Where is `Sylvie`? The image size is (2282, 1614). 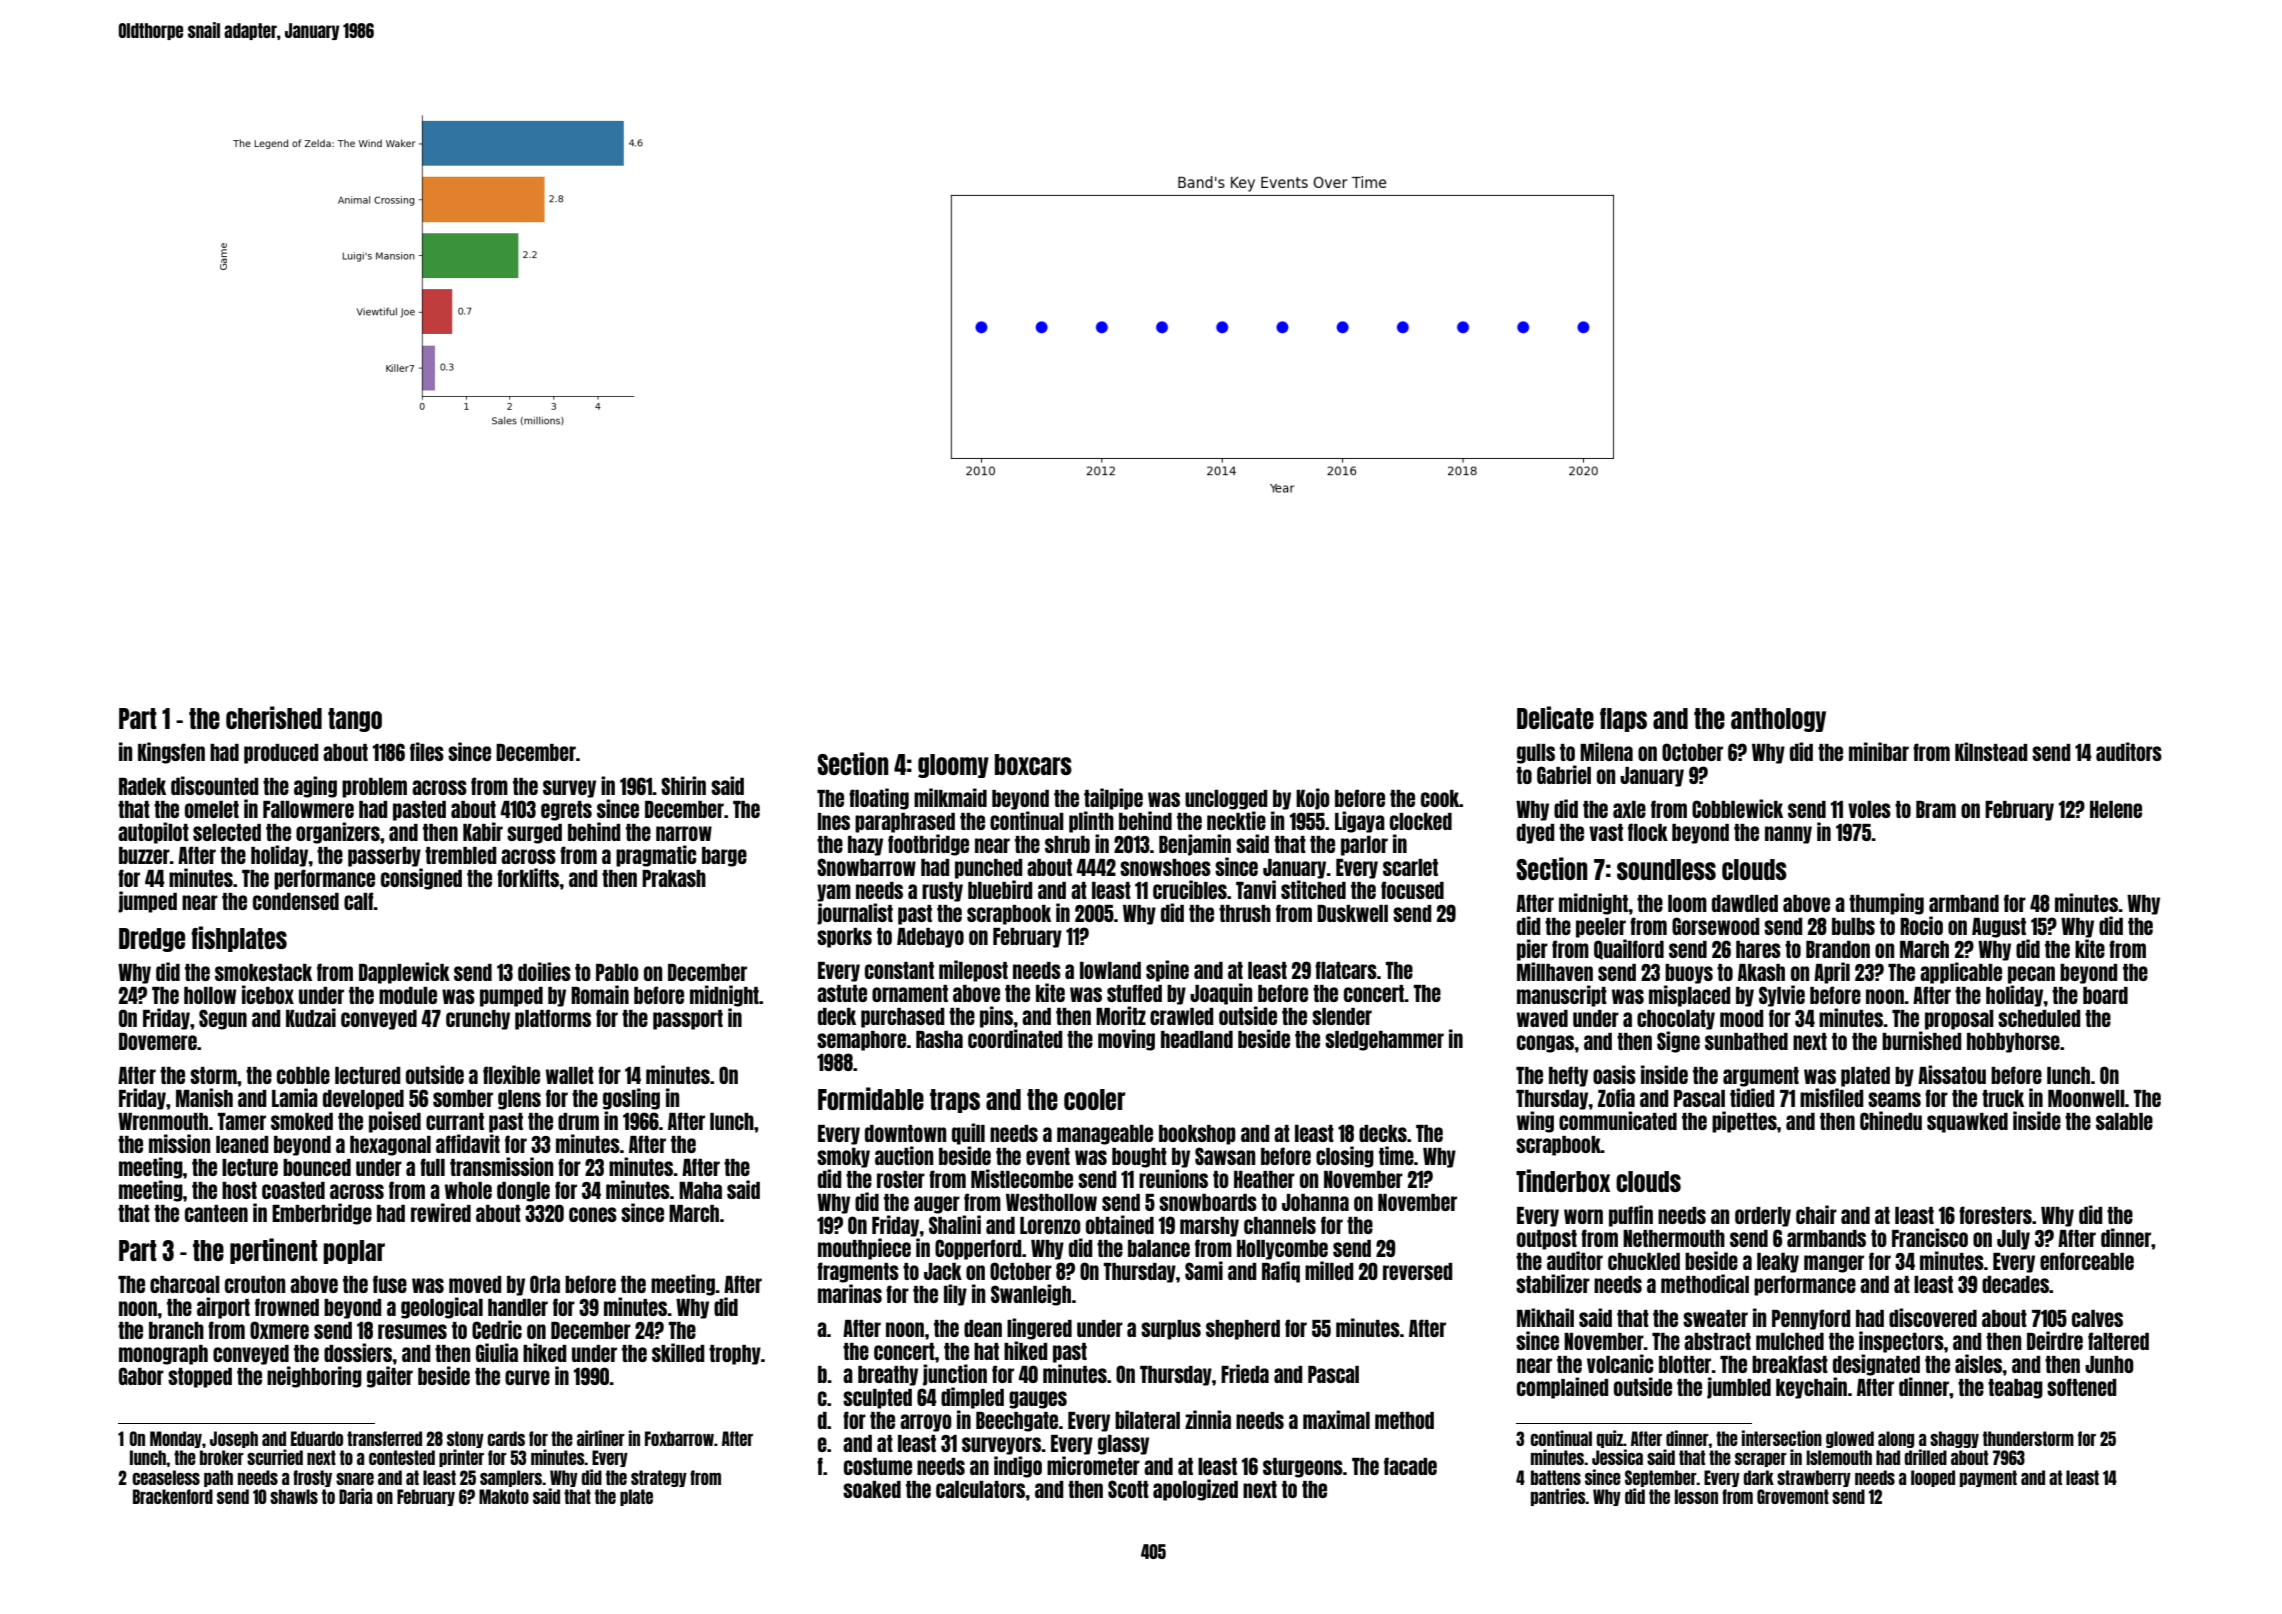
Sylvie is located at coordinates (1782, 996).
